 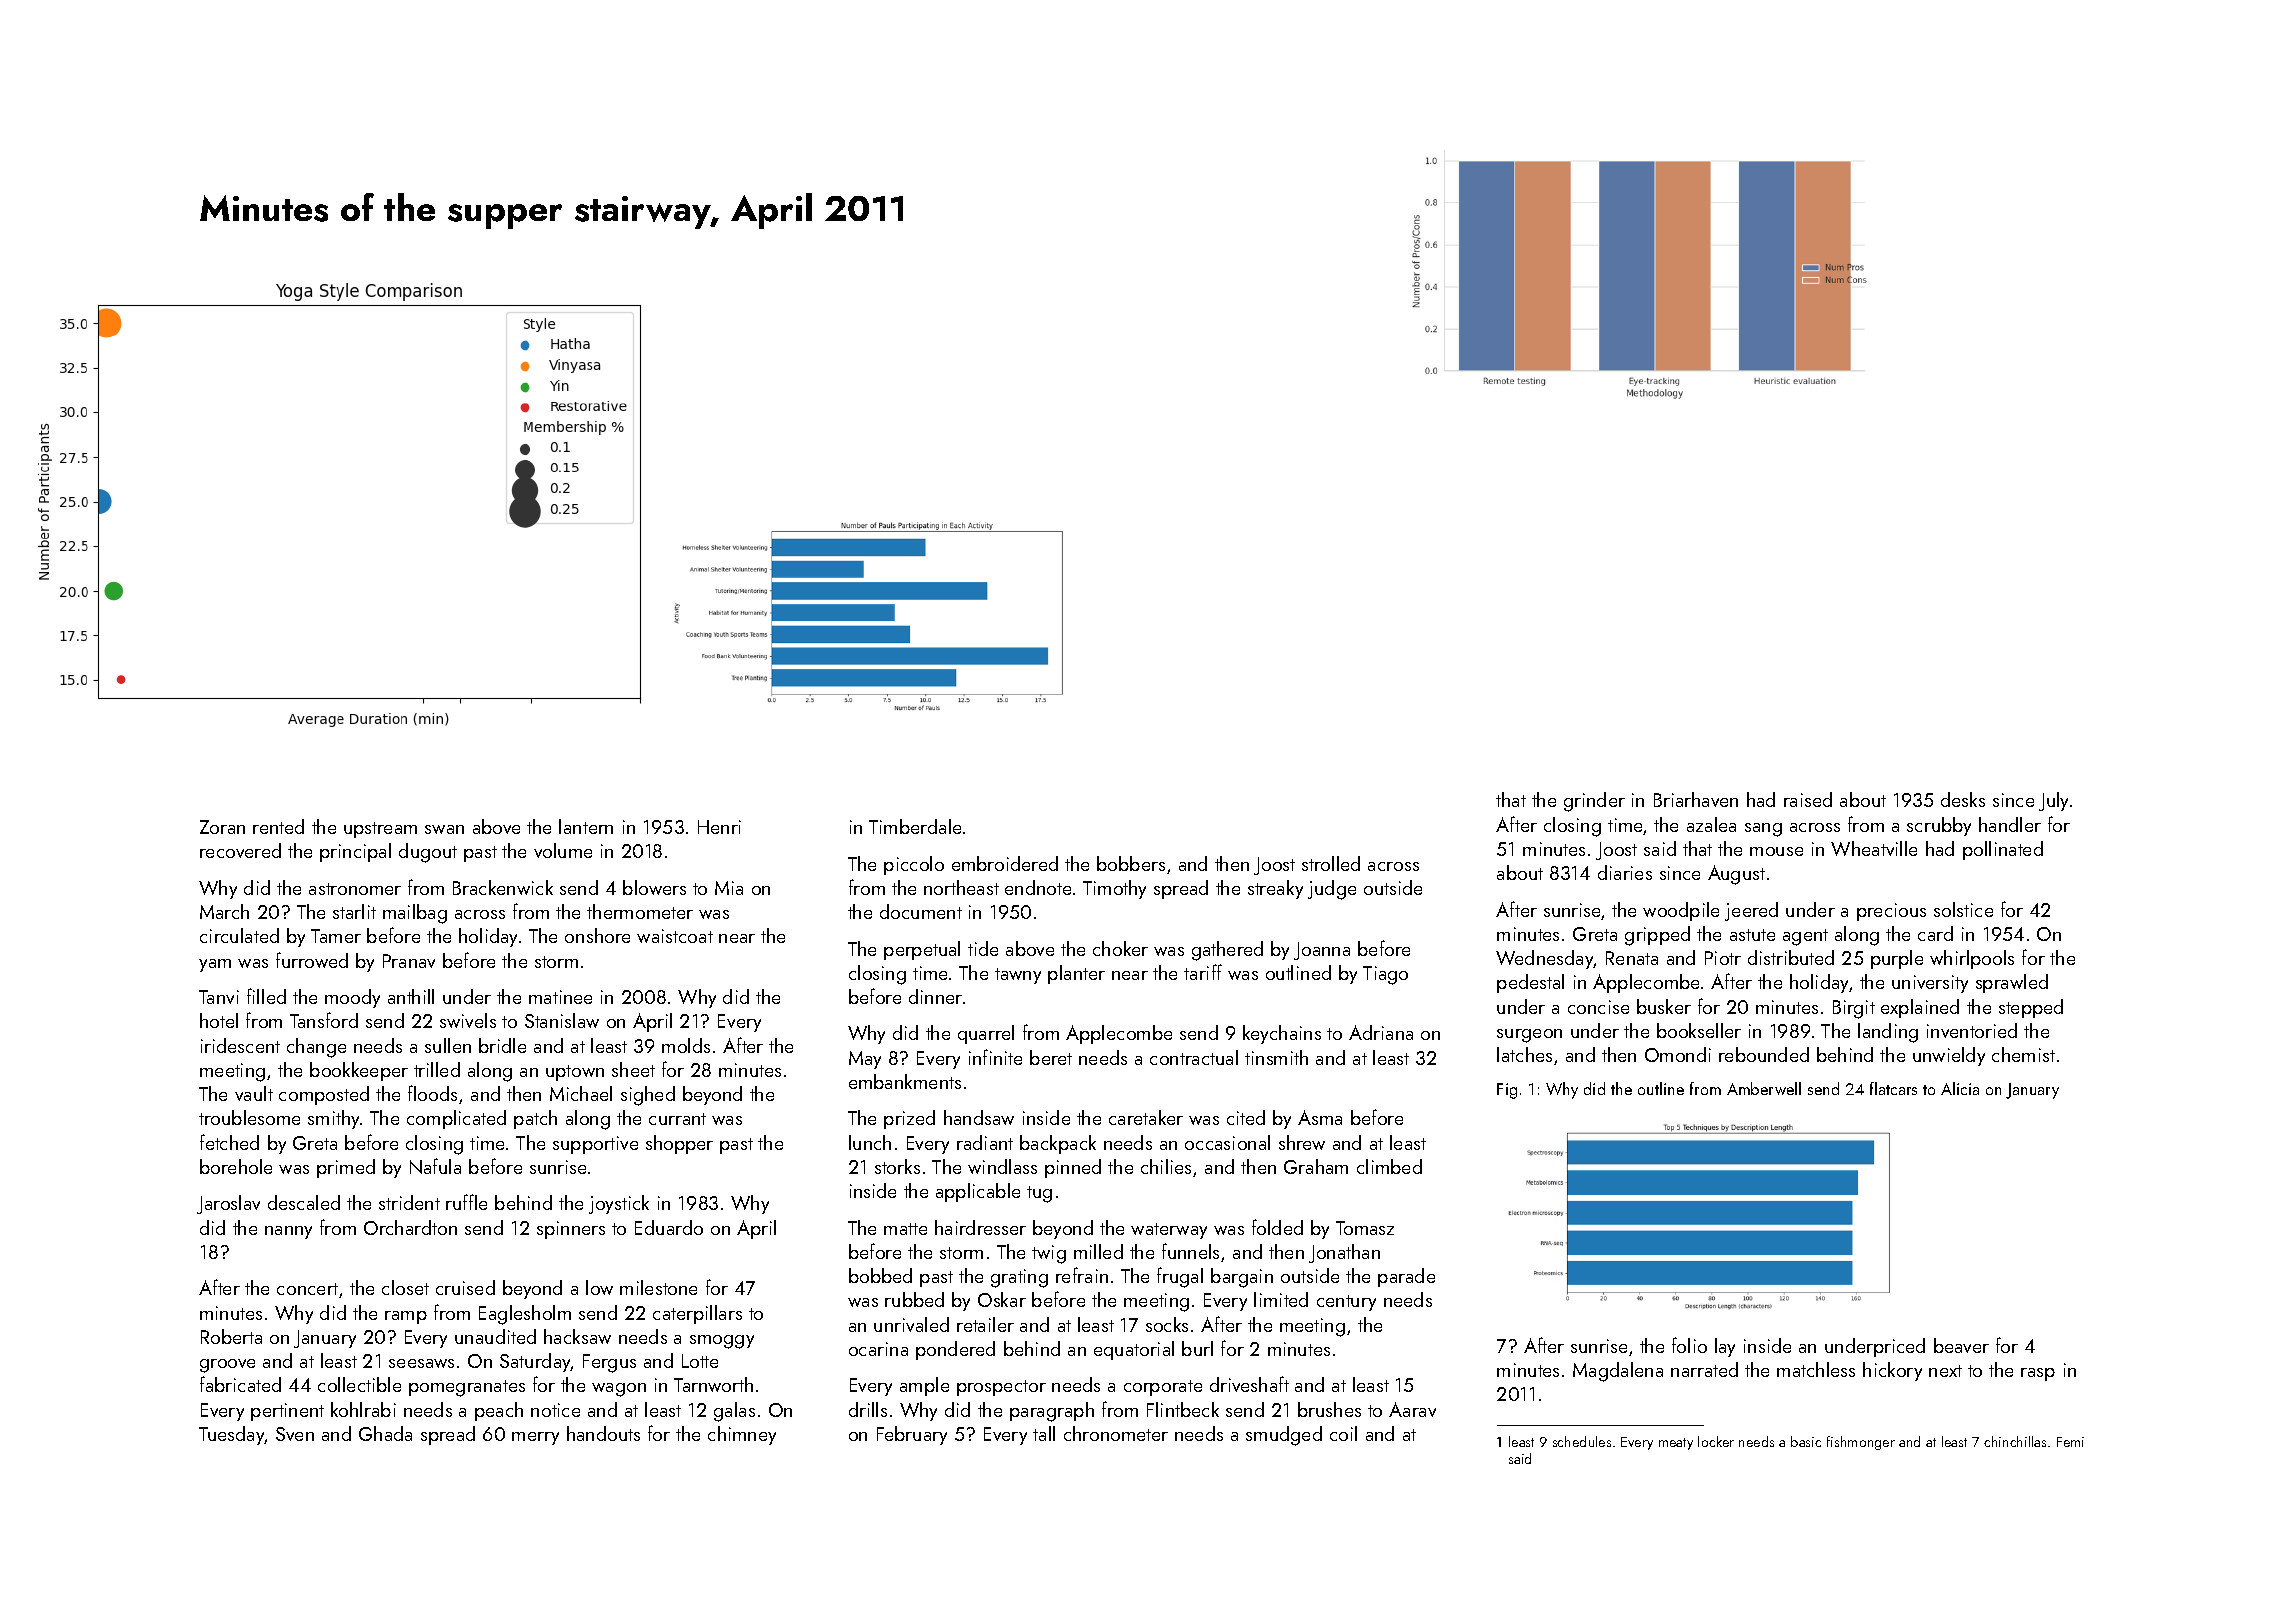 What do you see at coordinates (535, 1438) in the screenshot?
I see `merry` at bounding box center [535, 1438].
